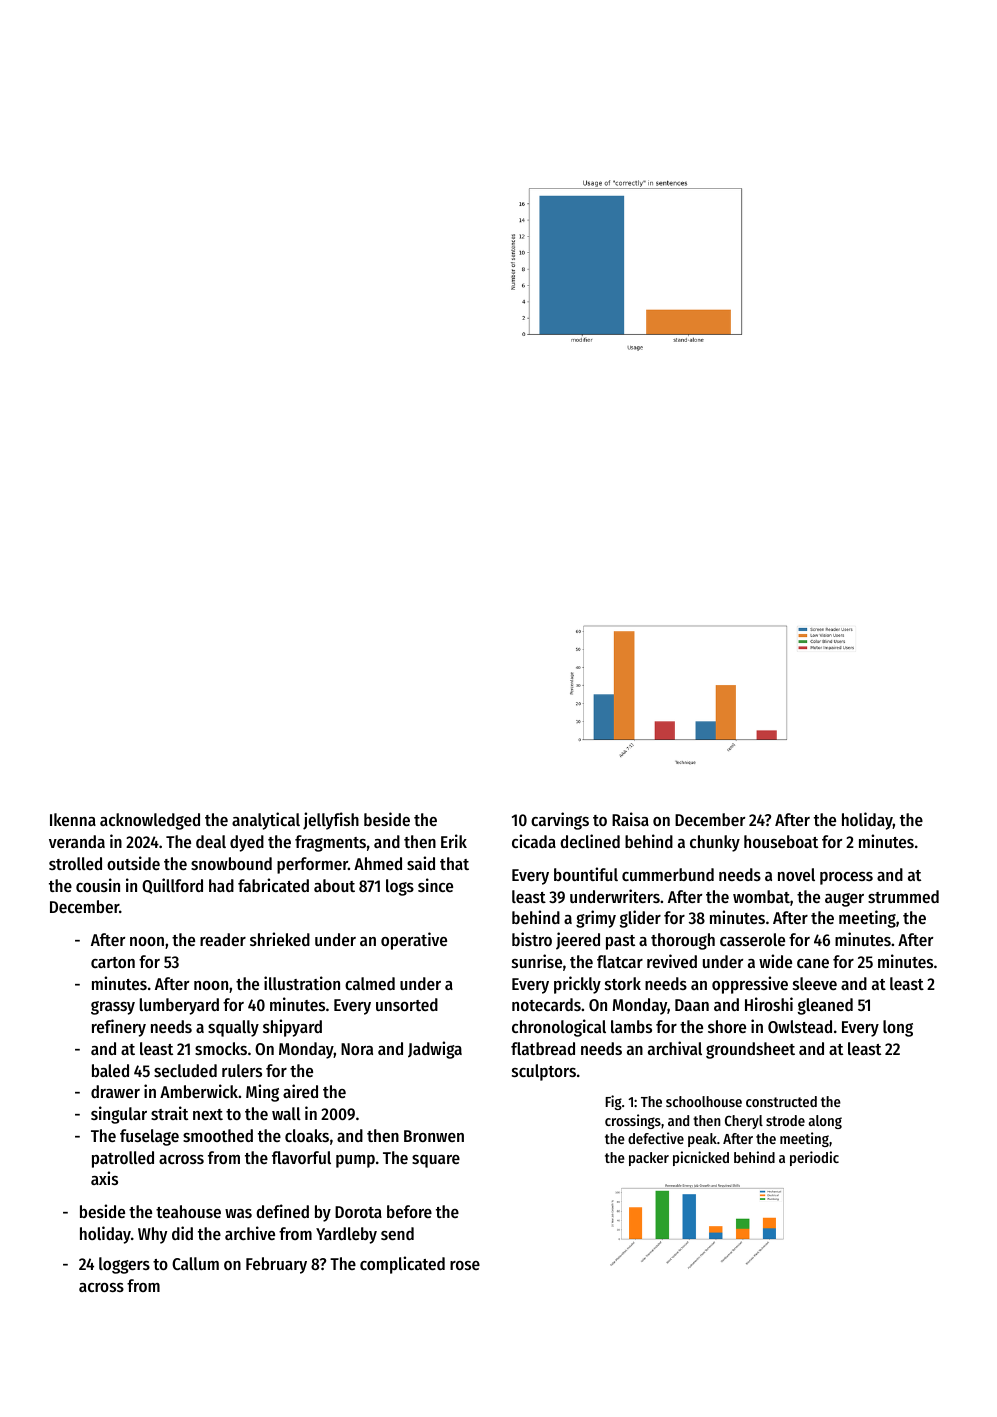 This screenshot has height=1417, width=997. Describe the element at coordinates (744, 1122) in the screenshot. I see `Cheryl` at that location.
